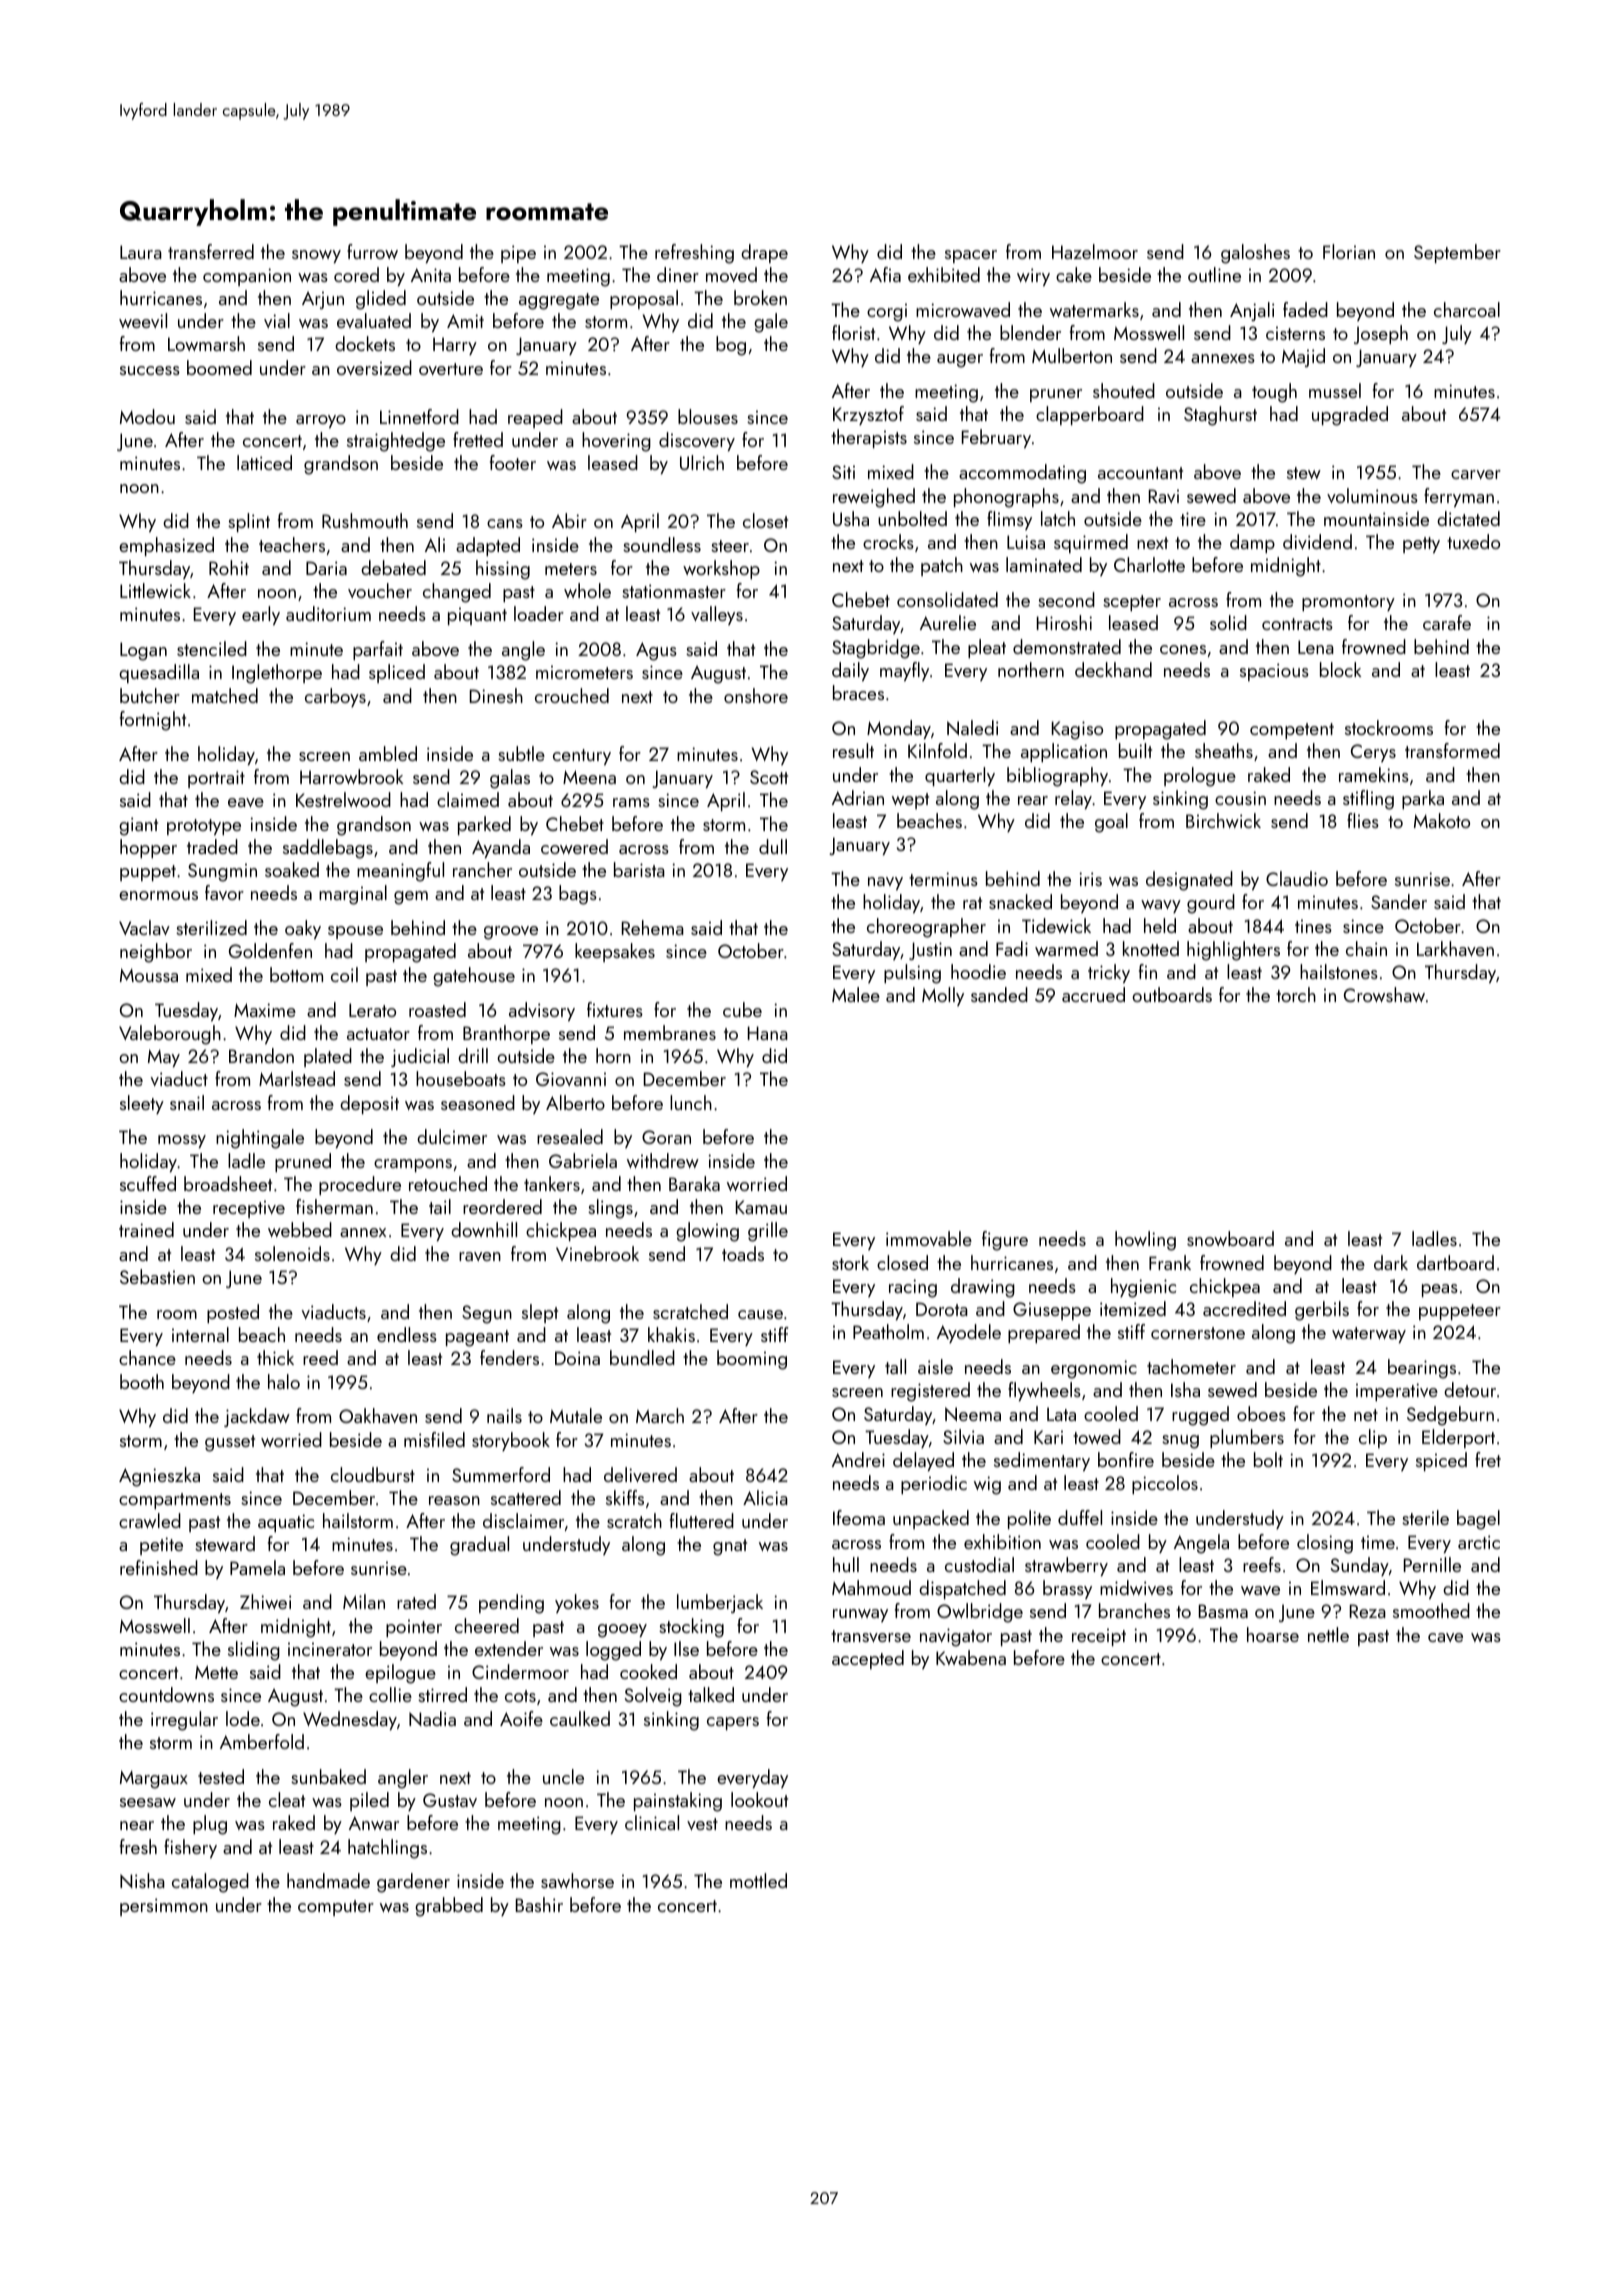  I want to click on accepted, so click(868, 1659).
